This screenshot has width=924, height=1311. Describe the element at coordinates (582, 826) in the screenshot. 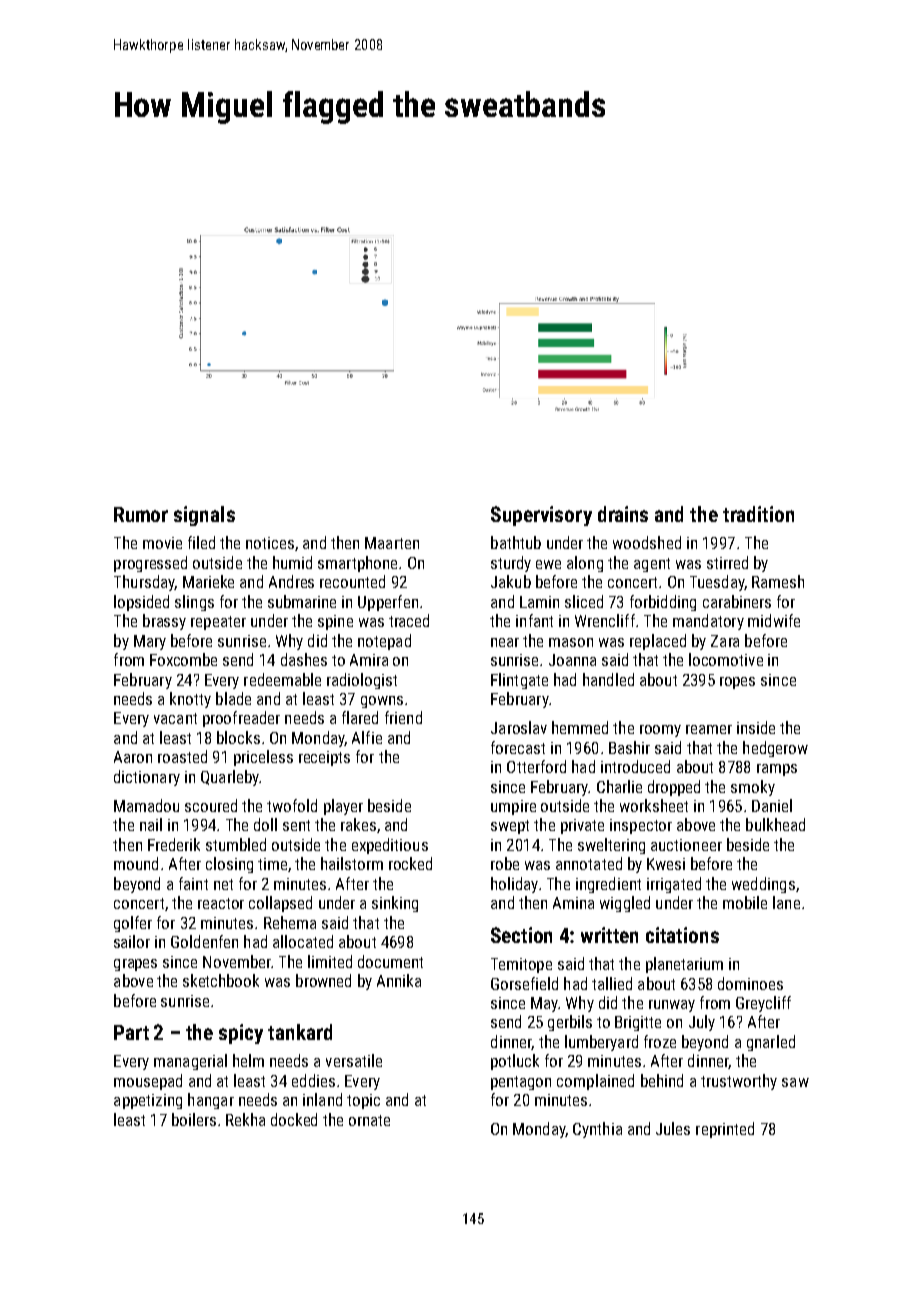

I see `private` at that location.
